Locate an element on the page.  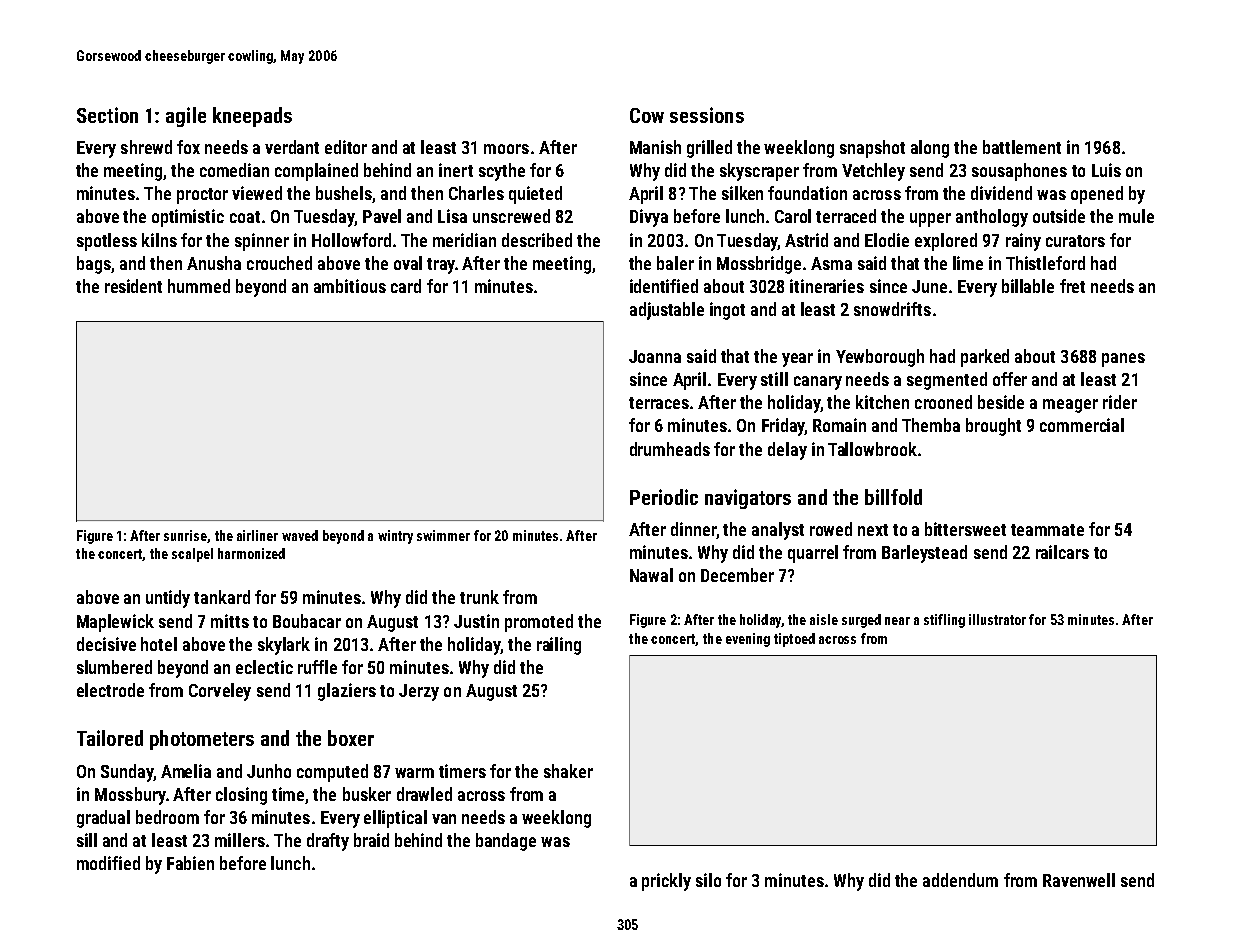
millers is located at coordinates (240, 840).
